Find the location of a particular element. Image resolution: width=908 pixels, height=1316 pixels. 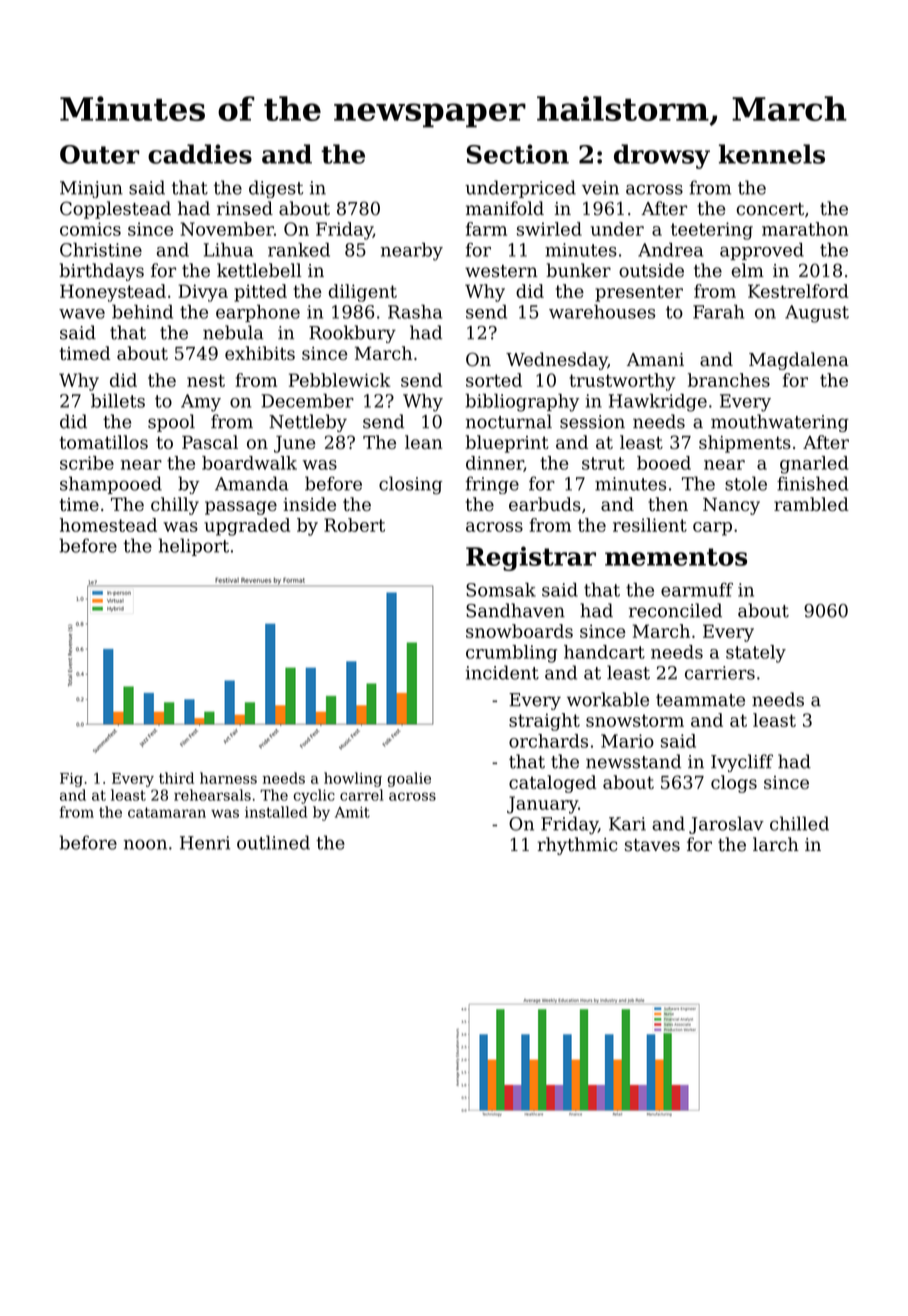

Section is located at coordinates (517, 154).
